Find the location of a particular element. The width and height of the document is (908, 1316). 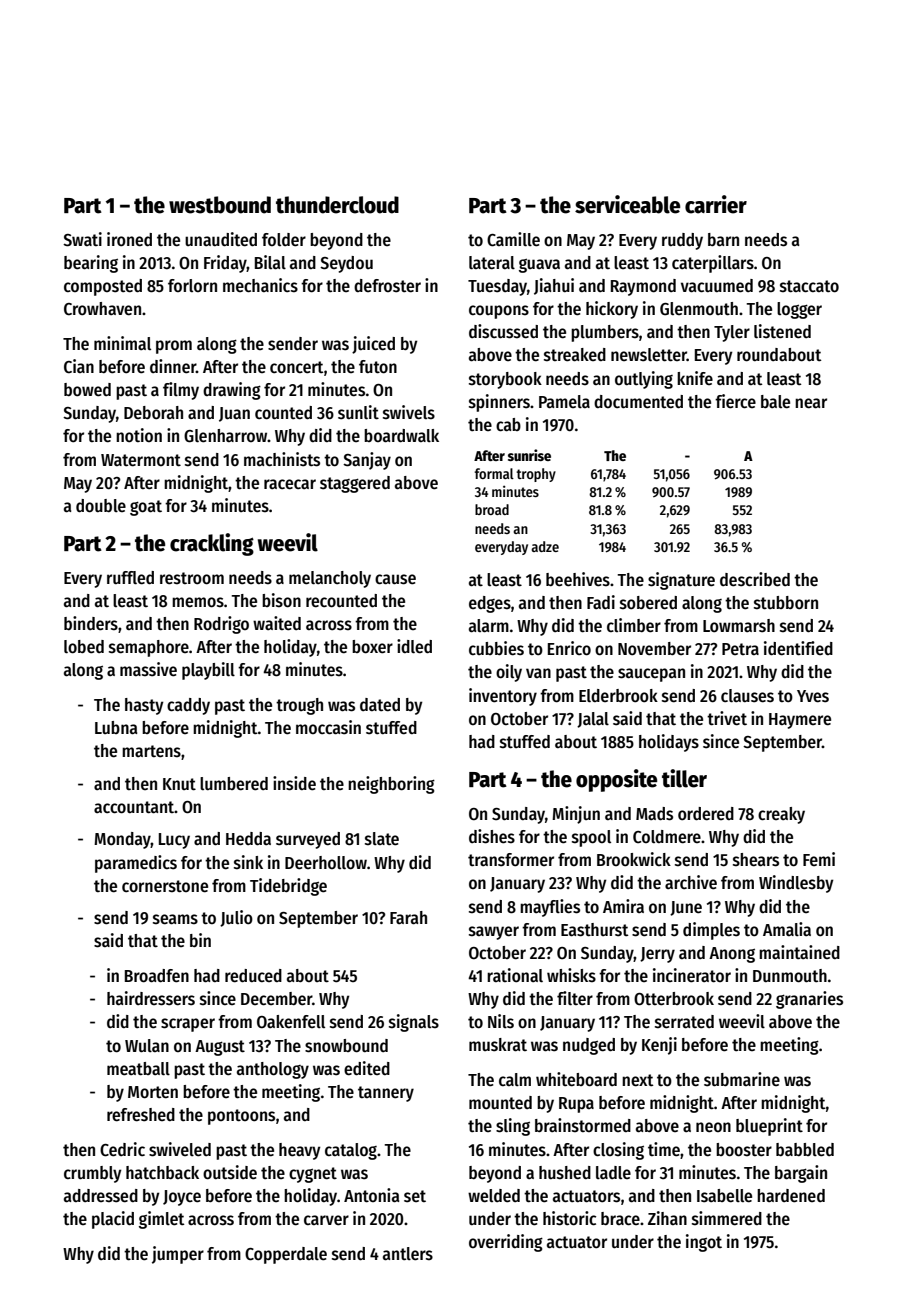

whisks is located at coordinates (571, 975).
